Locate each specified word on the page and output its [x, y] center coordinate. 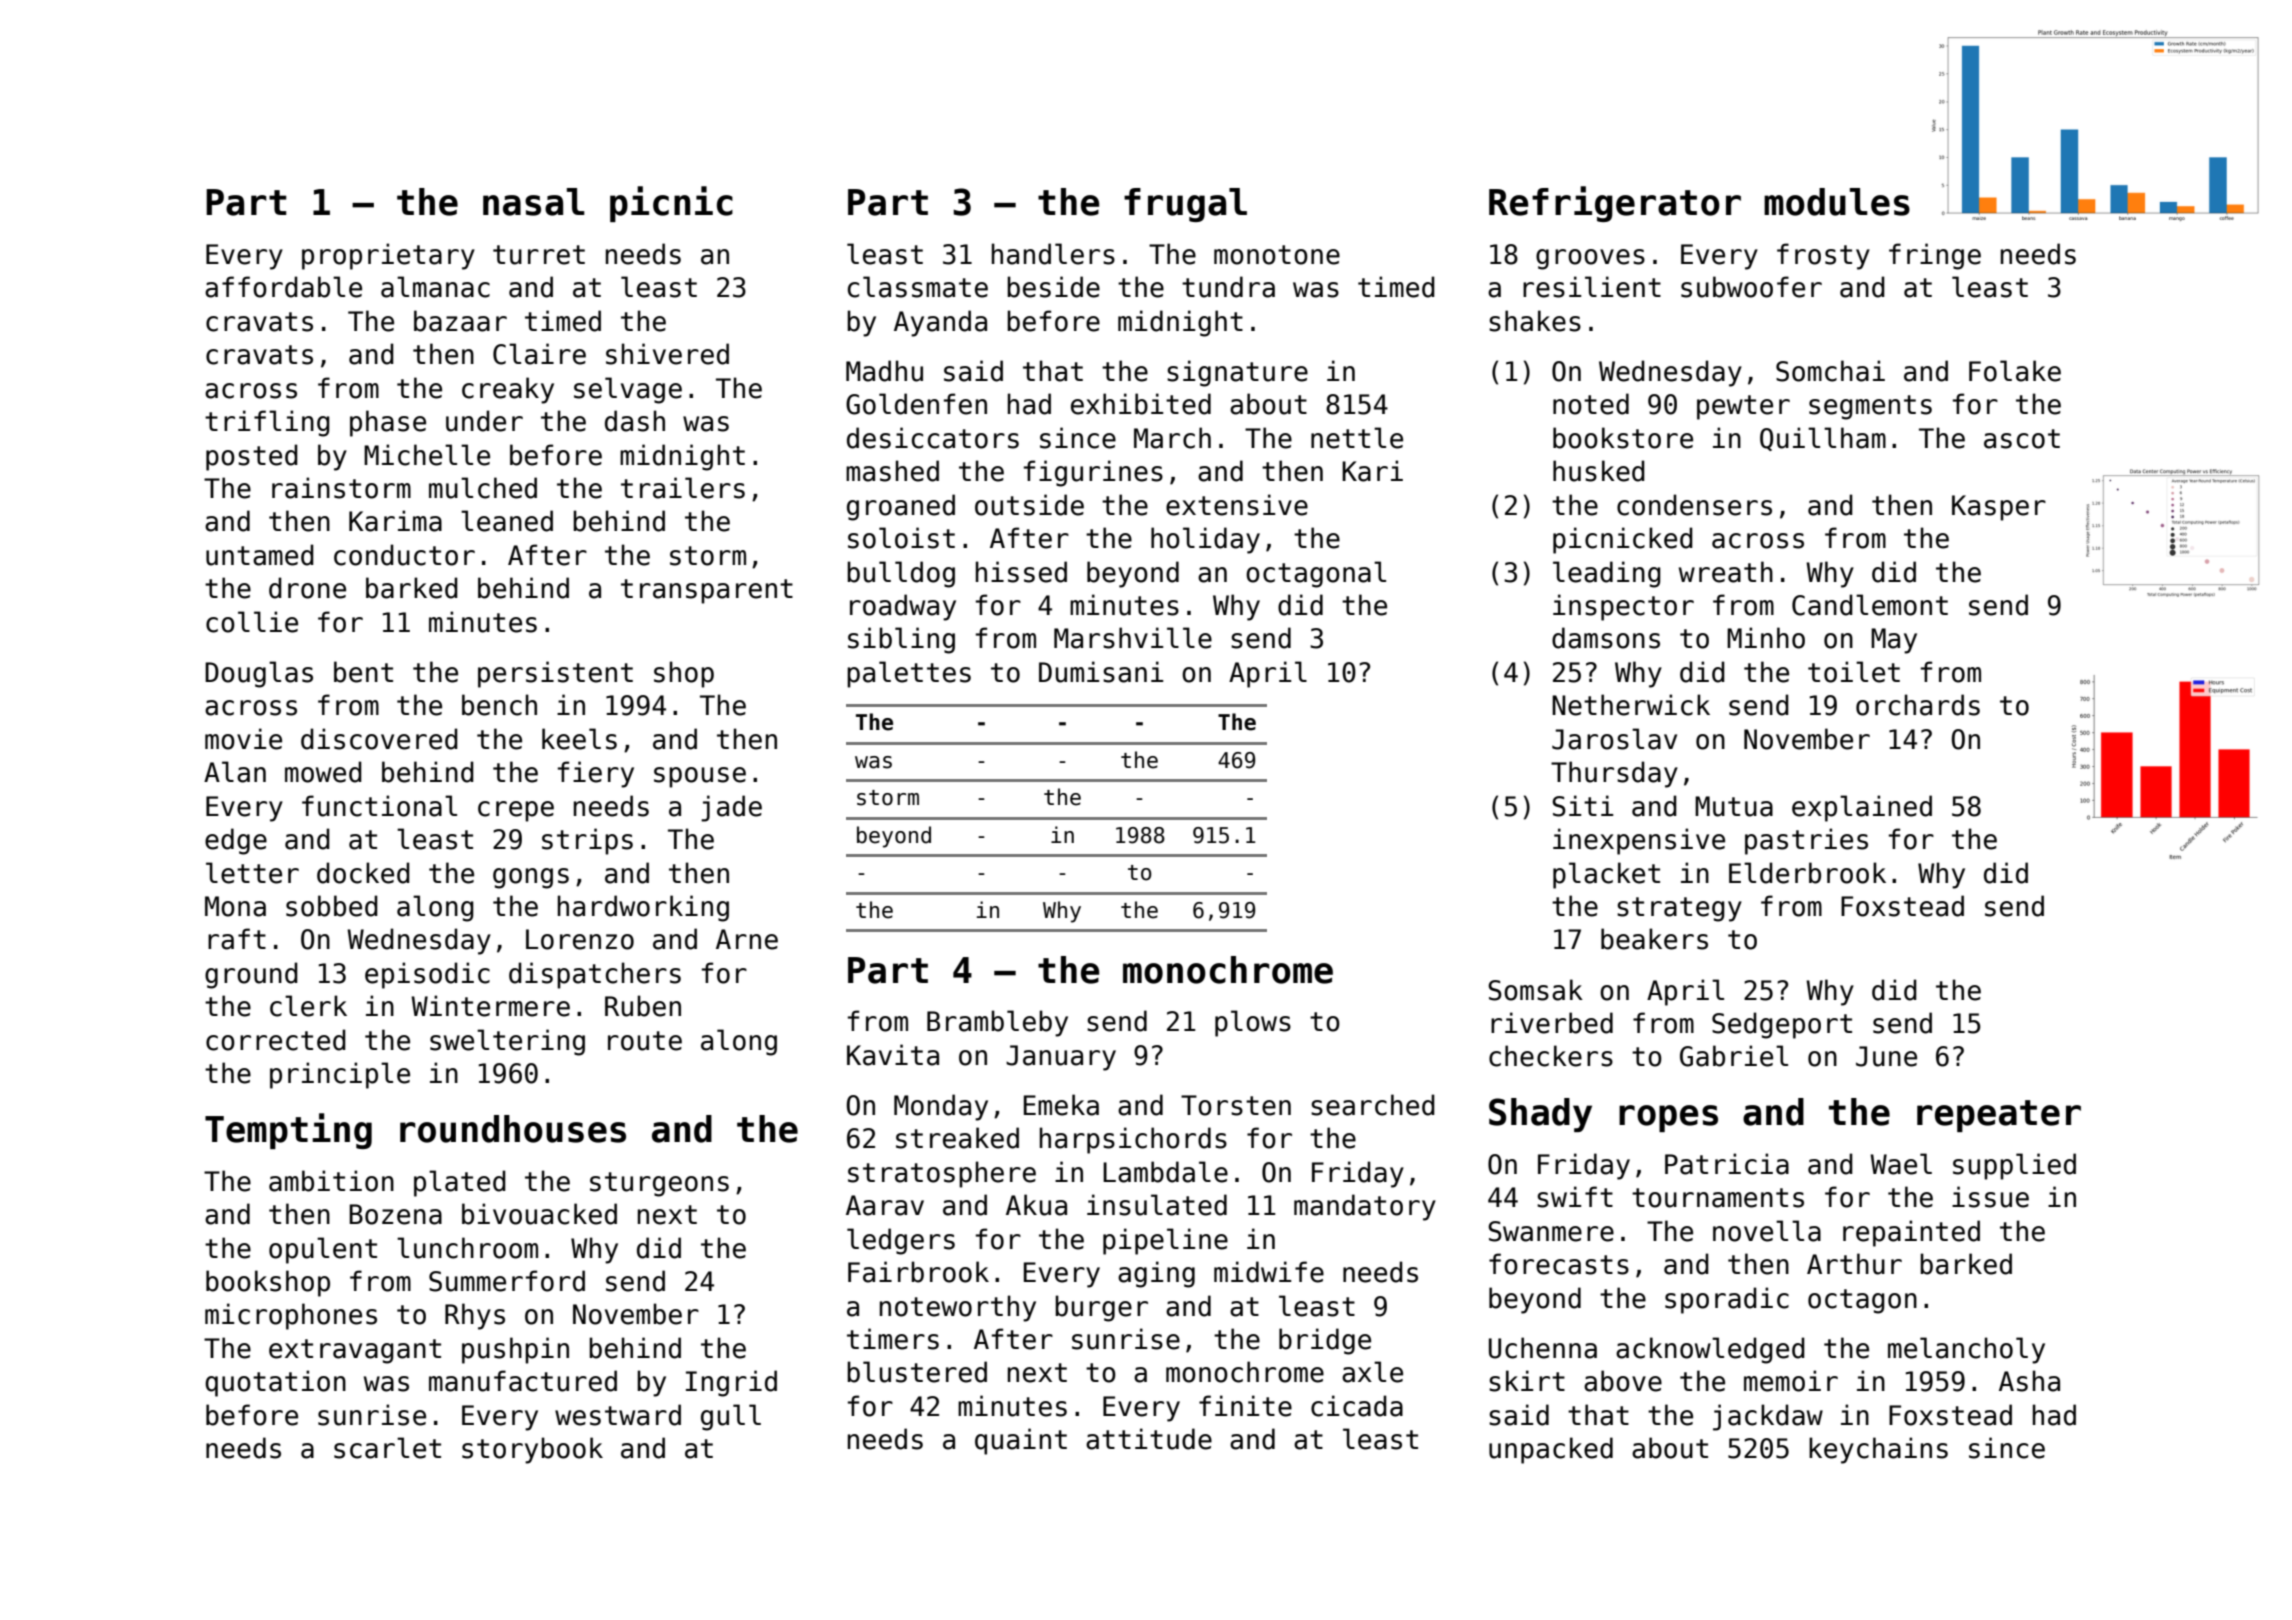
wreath [1726, 572]
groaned [901, 507]
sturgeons [659, 1184]
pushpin [515, 1350]
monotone [1277, 255]
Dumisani [1101, 672]
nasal [534, 202]
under [484, 421]
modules [1837, 202]
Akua [1036, 1205]
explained [1862, 808]
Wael [1901, 1164]
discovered [379, 739]
